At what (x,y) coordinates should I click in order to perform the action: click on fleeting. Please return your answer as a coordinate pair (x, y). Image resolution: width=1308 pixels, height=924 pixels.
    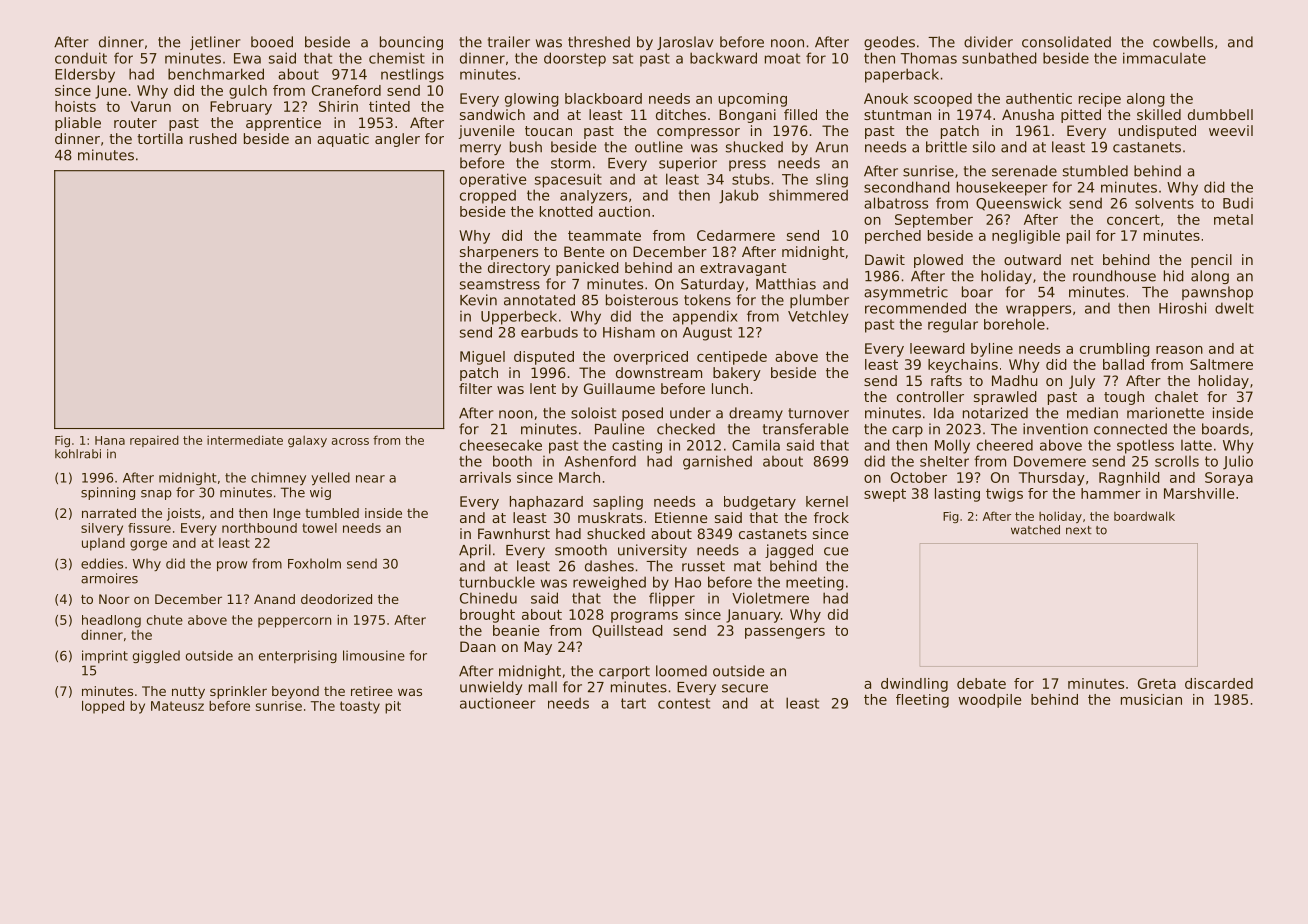
    Looking at the image, I should click on (922, 701).
